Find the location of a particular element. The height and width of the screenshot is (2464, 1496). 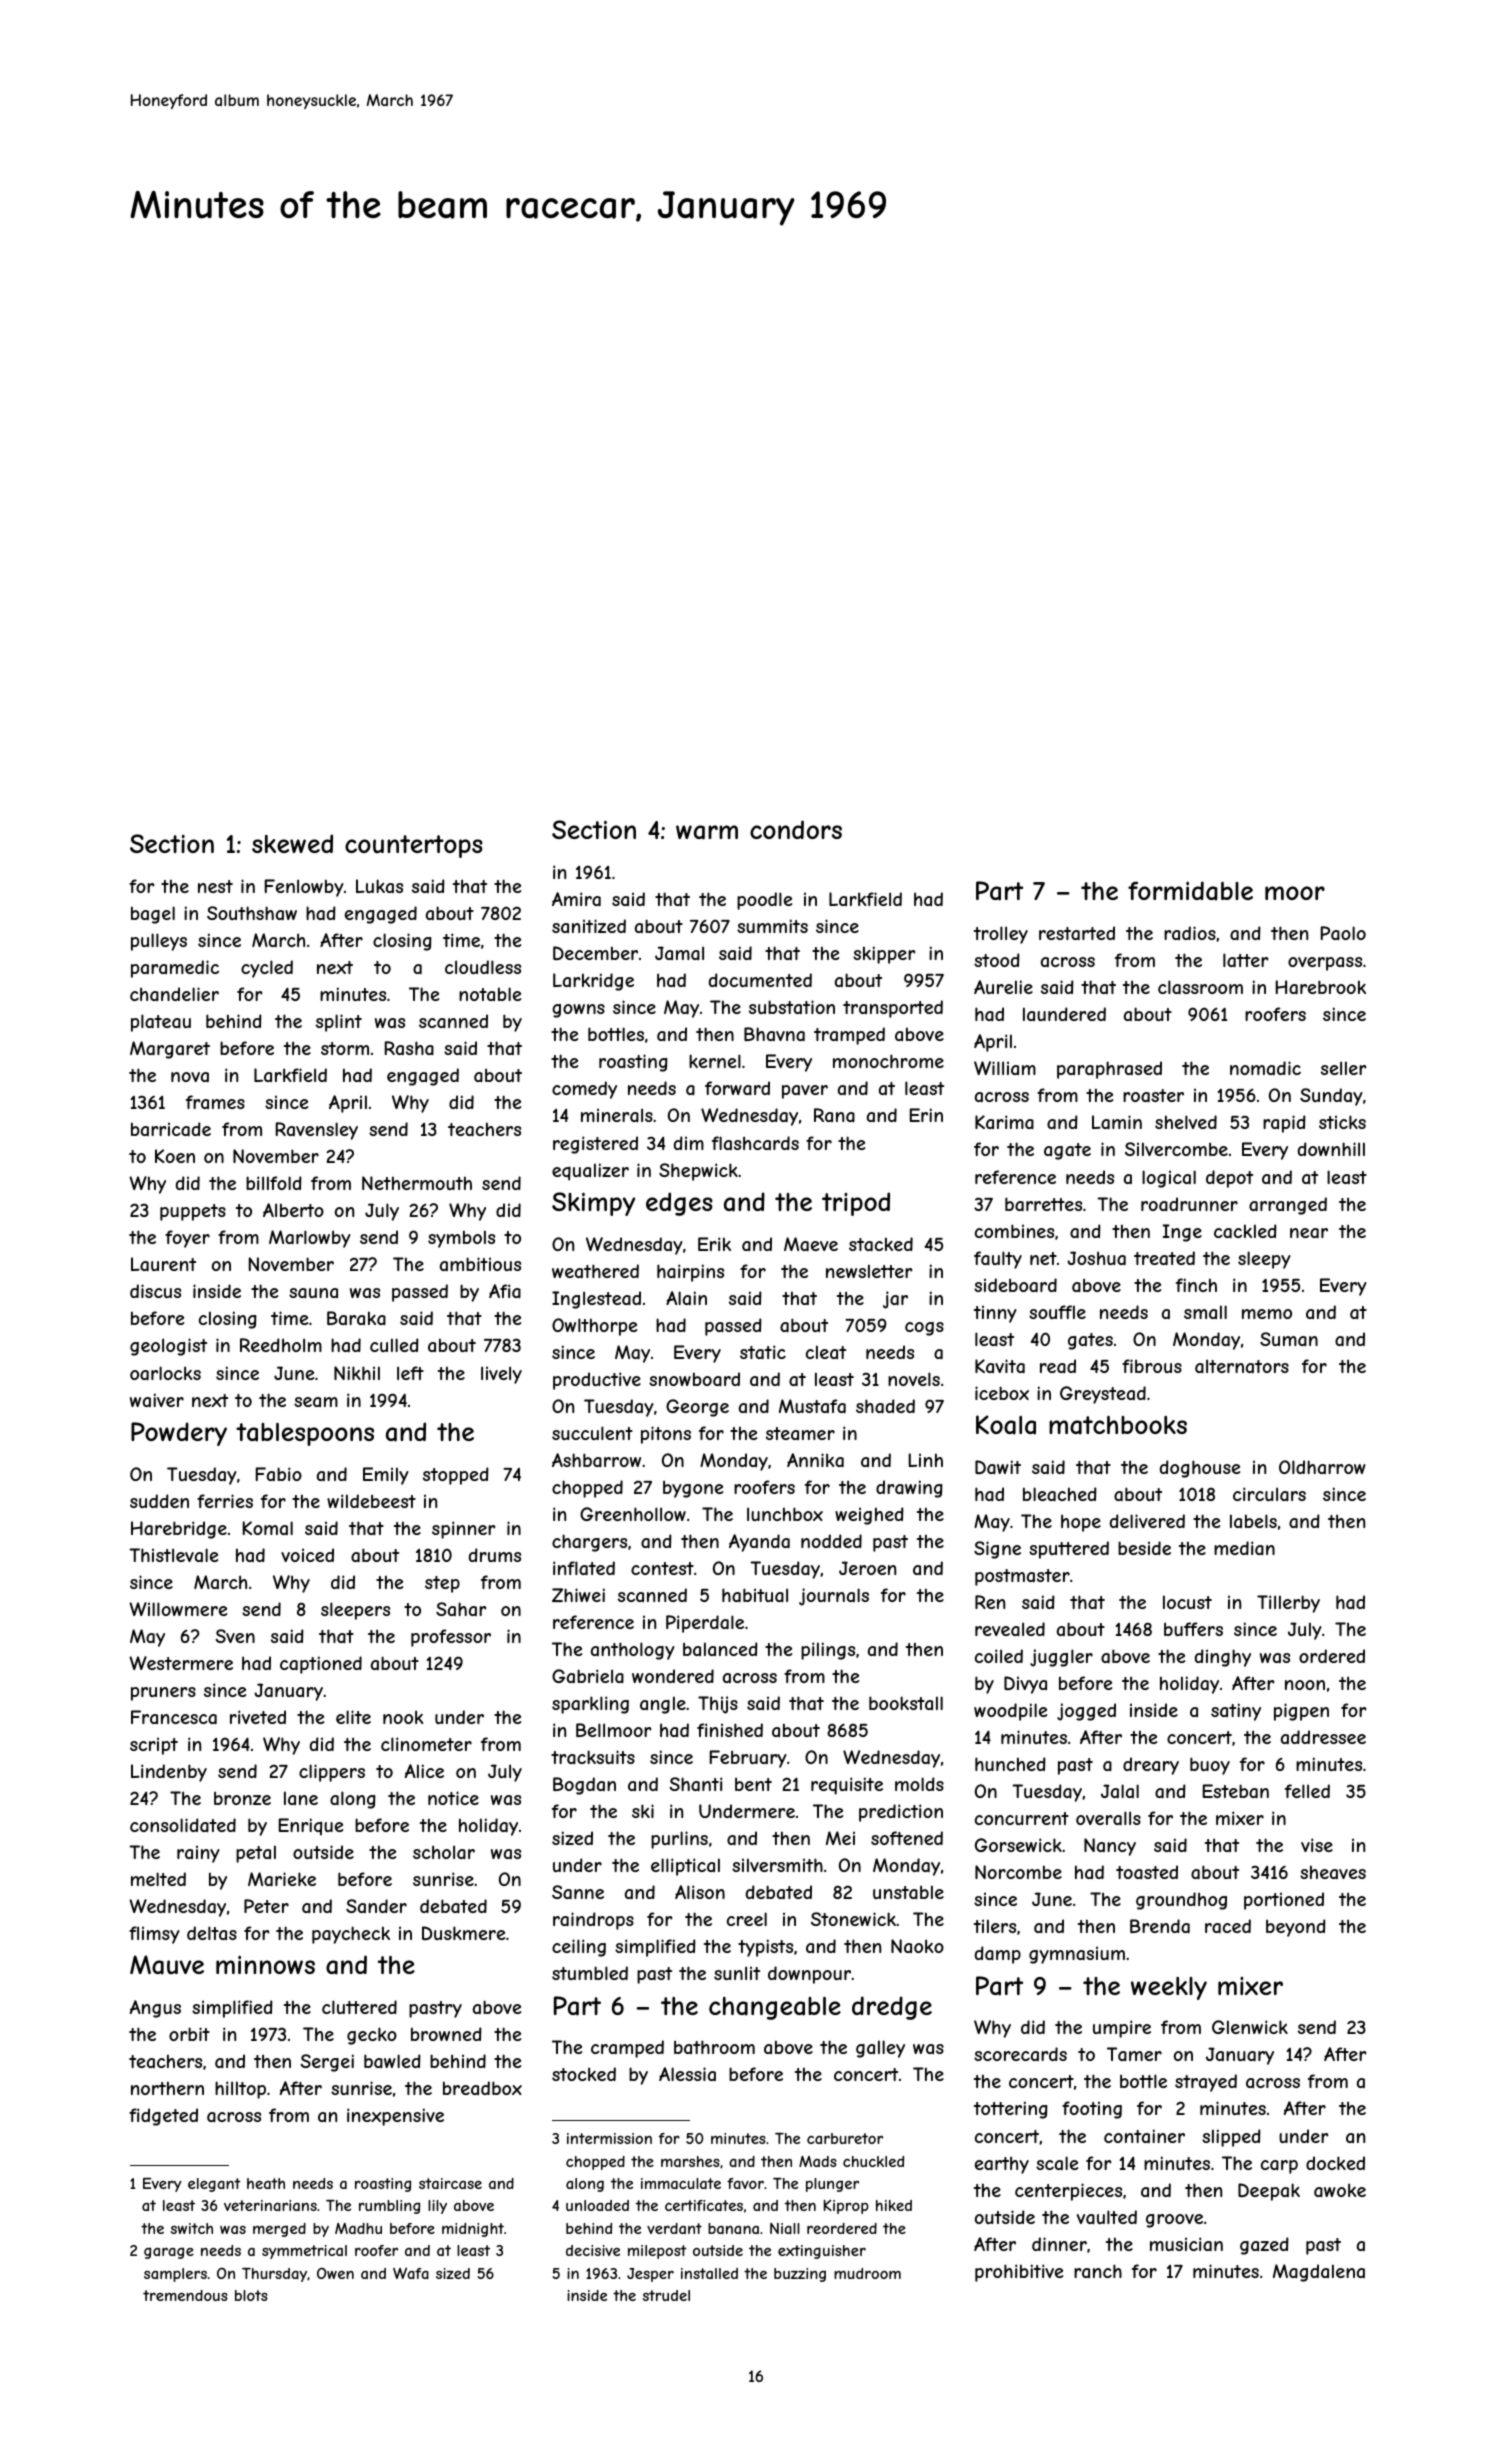

cloudless is located at coordinates (483, 967).
